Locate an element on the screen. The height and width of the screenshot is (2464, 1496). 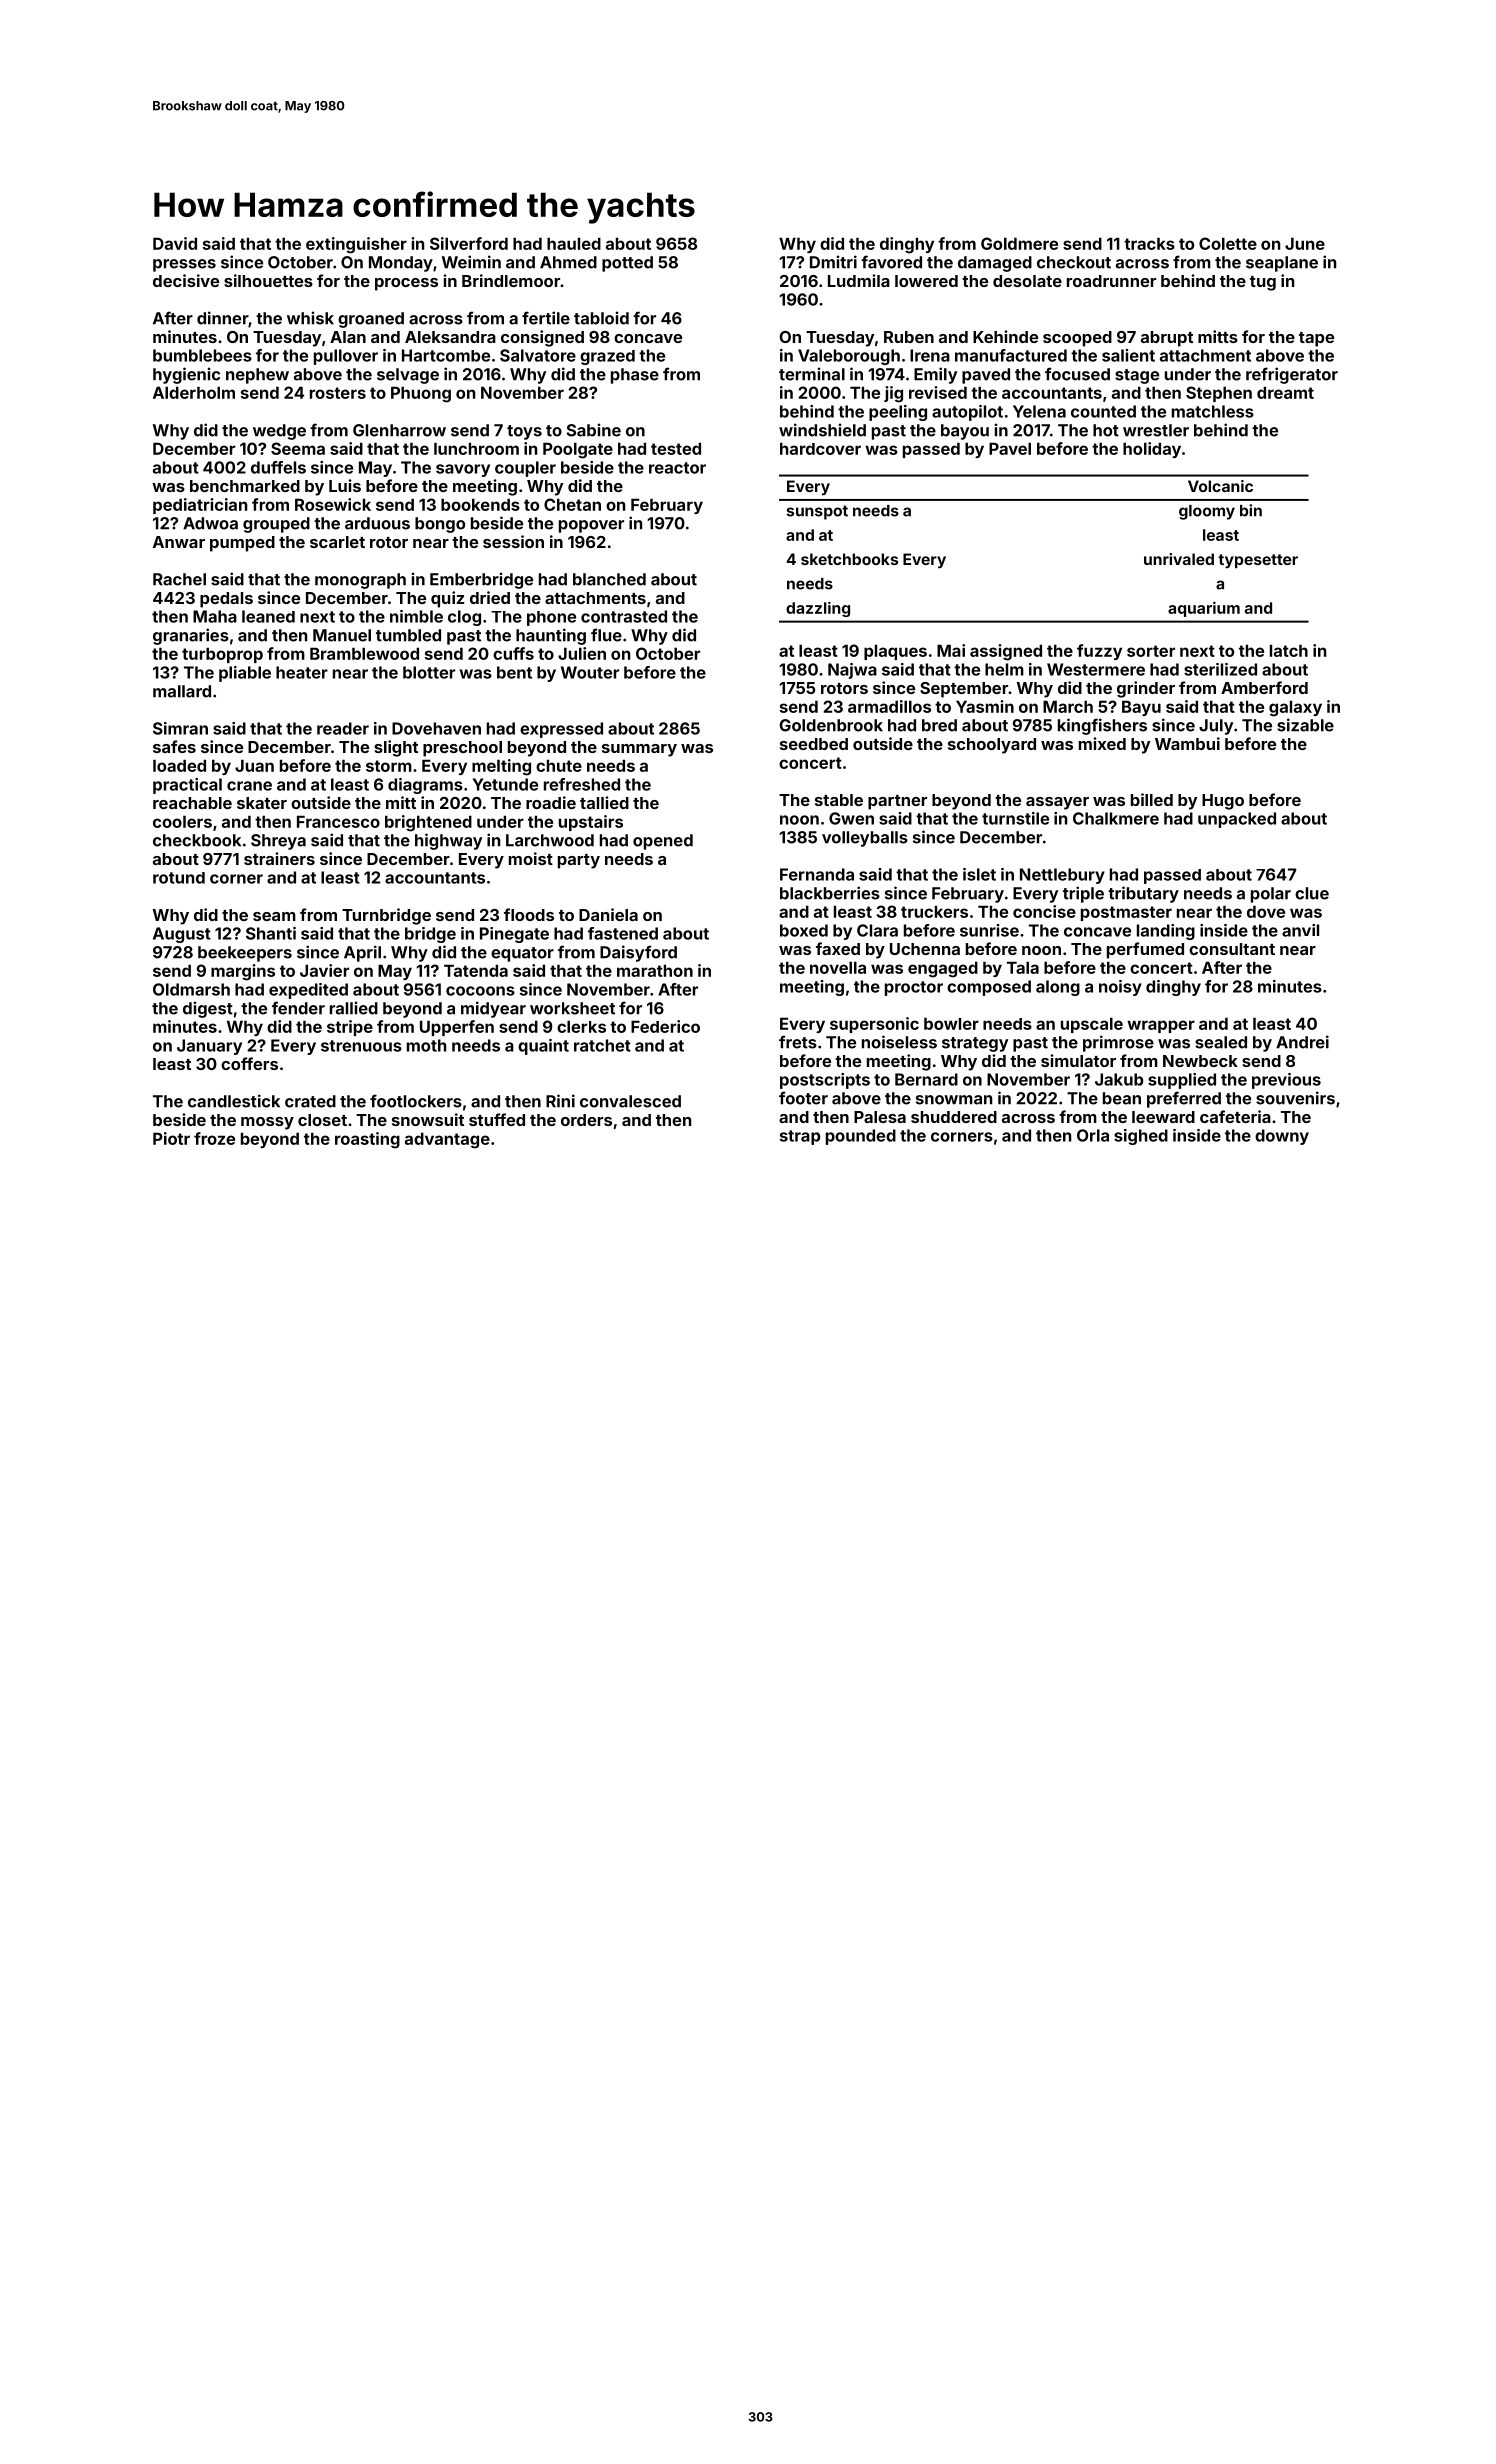
frets is located at coordinates (798, 1042).
